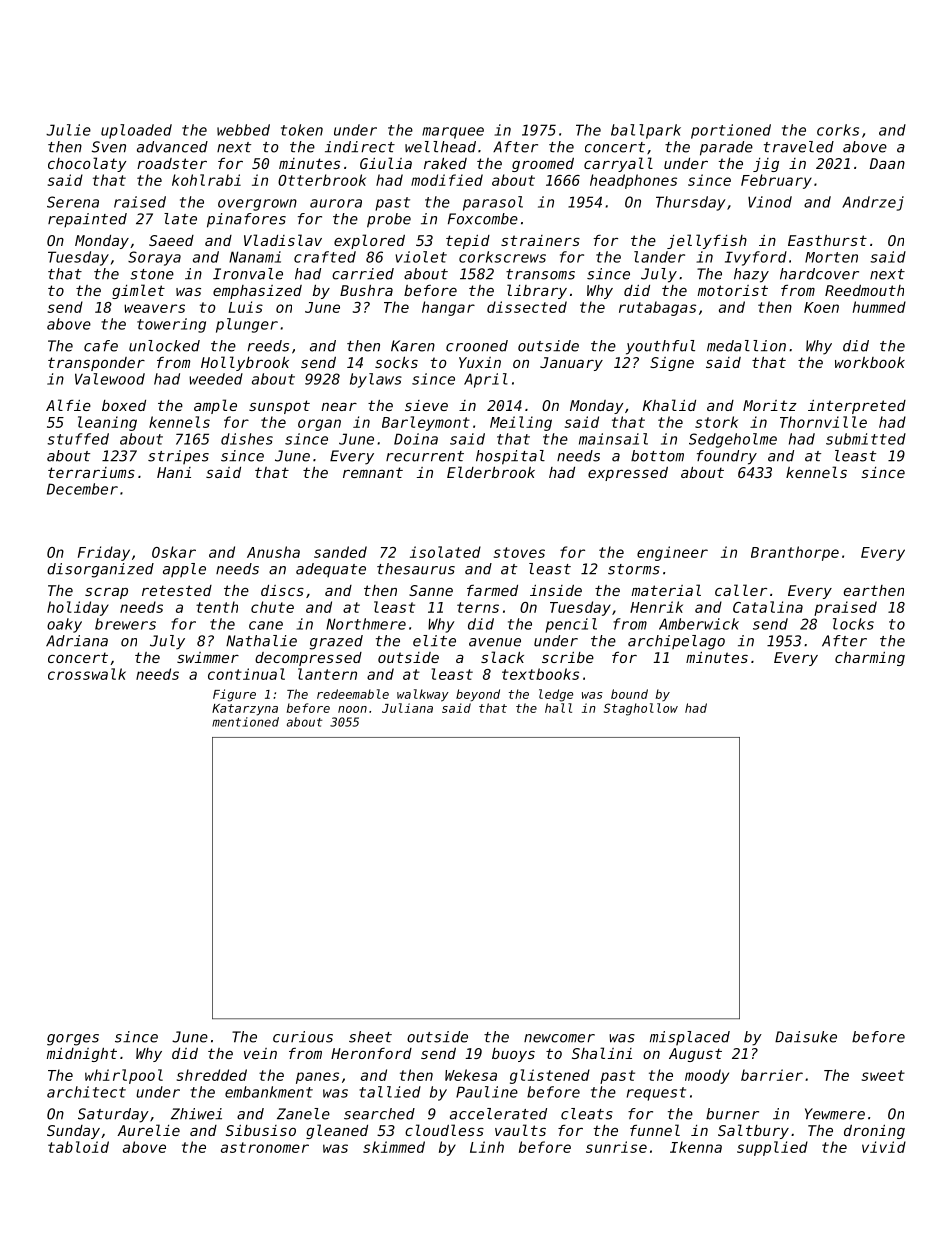 The image size is (952, 1233). Describe the element at coordinates (884, 1147) in the image. I see `vivid` at that location.
